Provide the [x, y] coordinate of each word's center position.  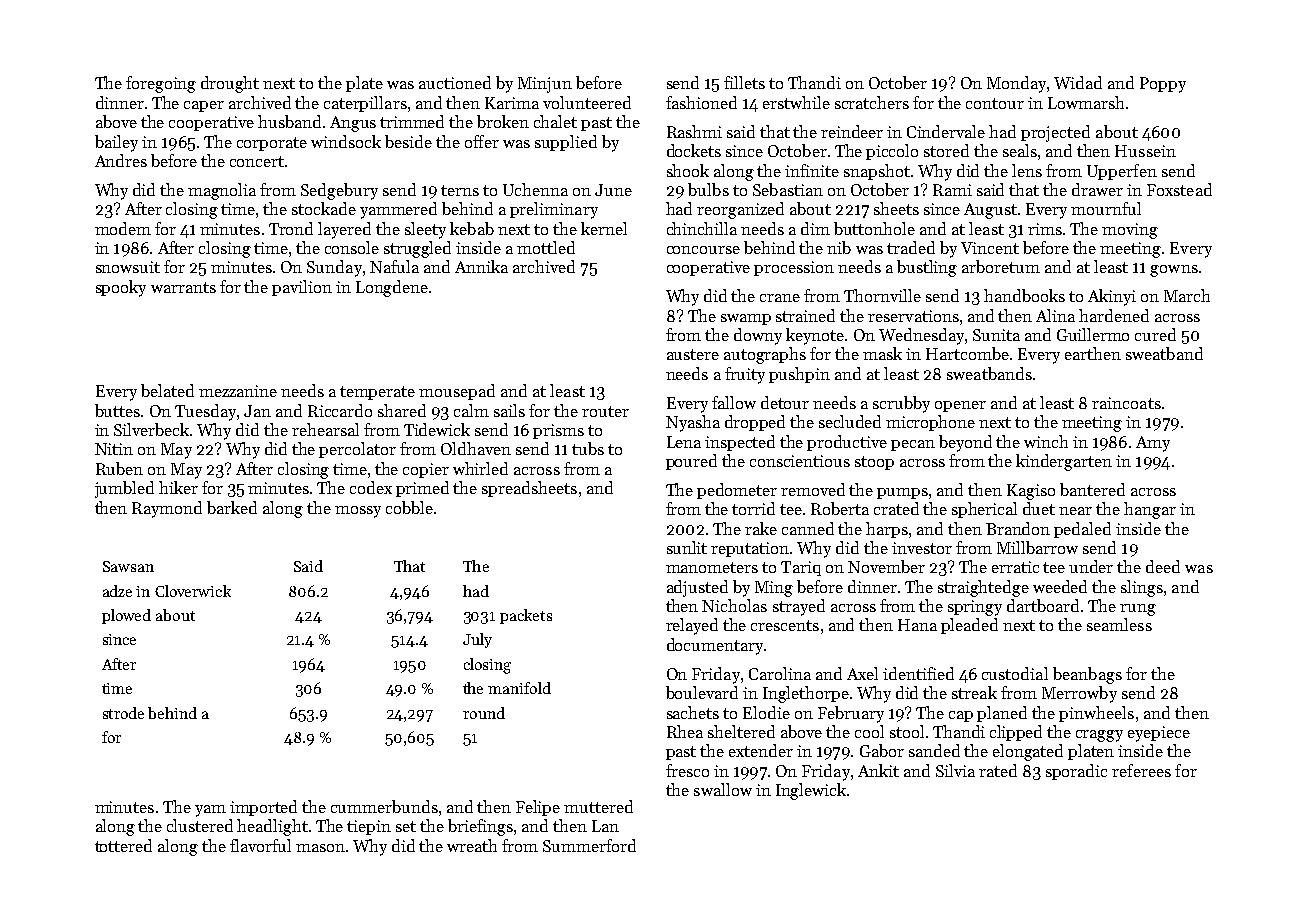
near [1075, 511]
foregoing [161, 84]
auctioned [455, 82]
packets [526, 616]
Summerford [589, 845]
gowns [1174, 271]
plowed [126, 616]
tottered [123, 845]
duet [1039, 508]
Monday [1016, 84]
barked [232, 507]
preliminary [554, 210]
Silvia [955, 770]
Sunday [334, 268]
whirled [480, 468]
